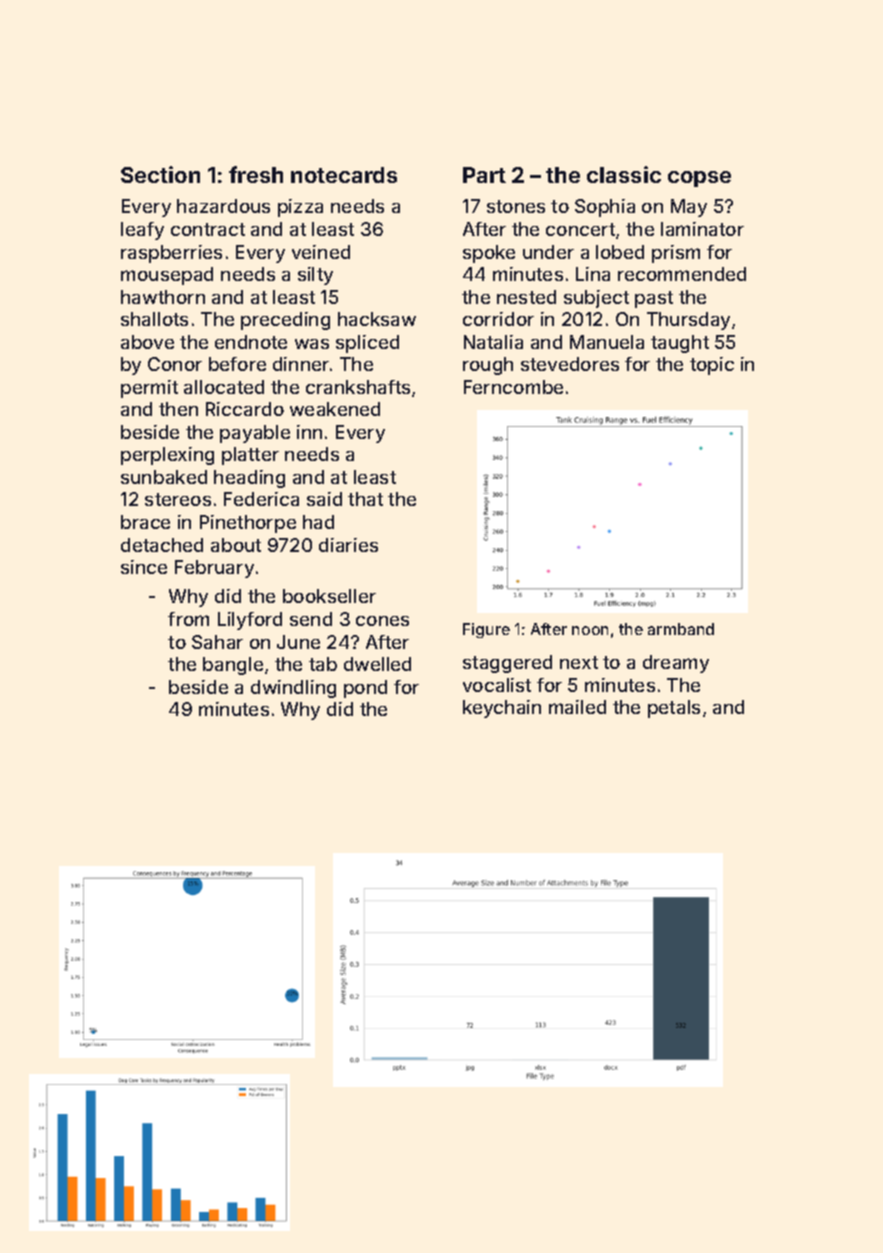  I want to click on Section, so click(160, 174).
